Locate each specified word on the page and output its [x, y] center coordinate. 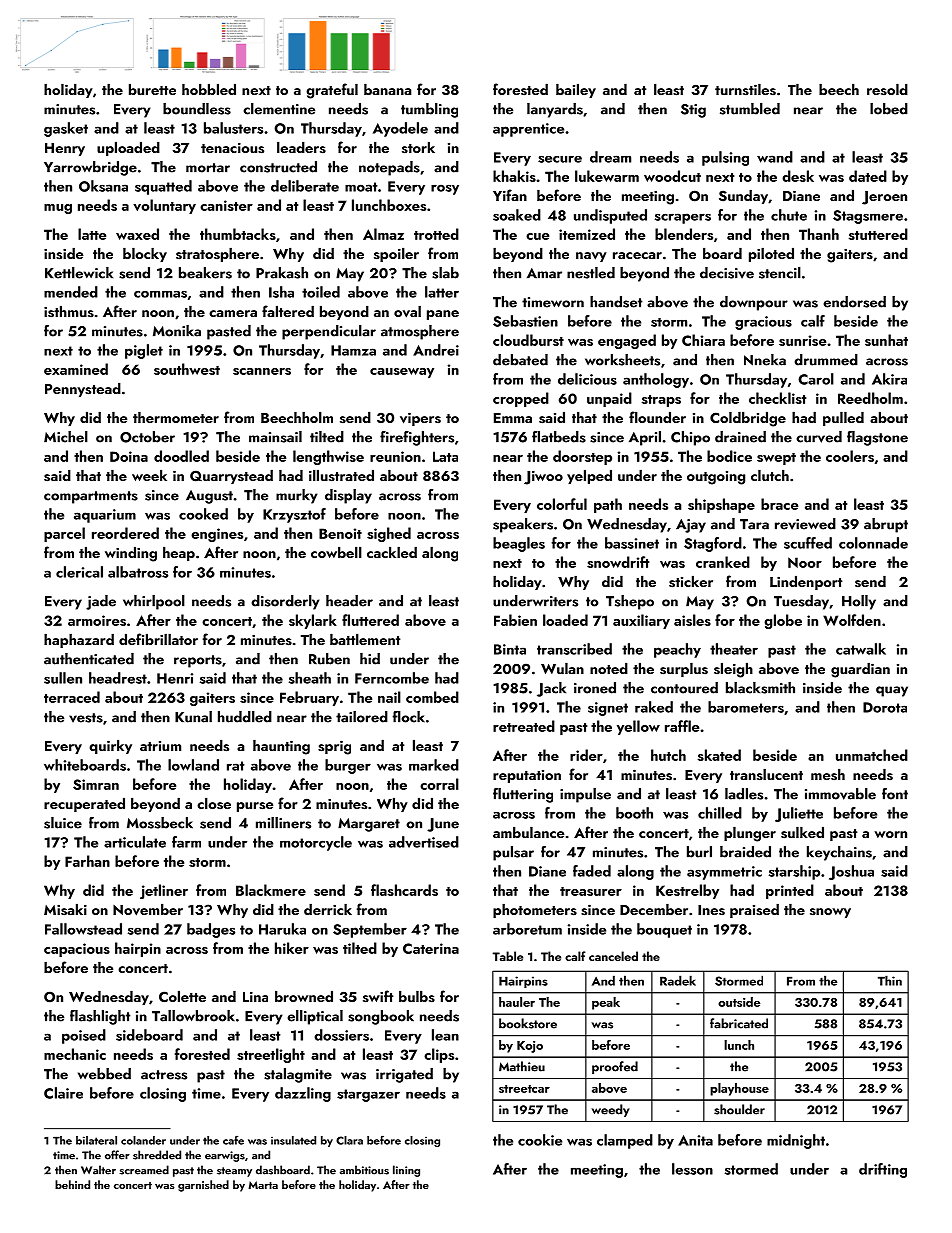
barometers [746, 707]
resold [887, 90]
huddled [245, 717]
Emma [513, 418]
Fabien [515, 620]
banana [387, 89]
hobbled [209, 89]
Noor [805, 562]
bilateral [96, 1140]
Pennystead [83, 390]
